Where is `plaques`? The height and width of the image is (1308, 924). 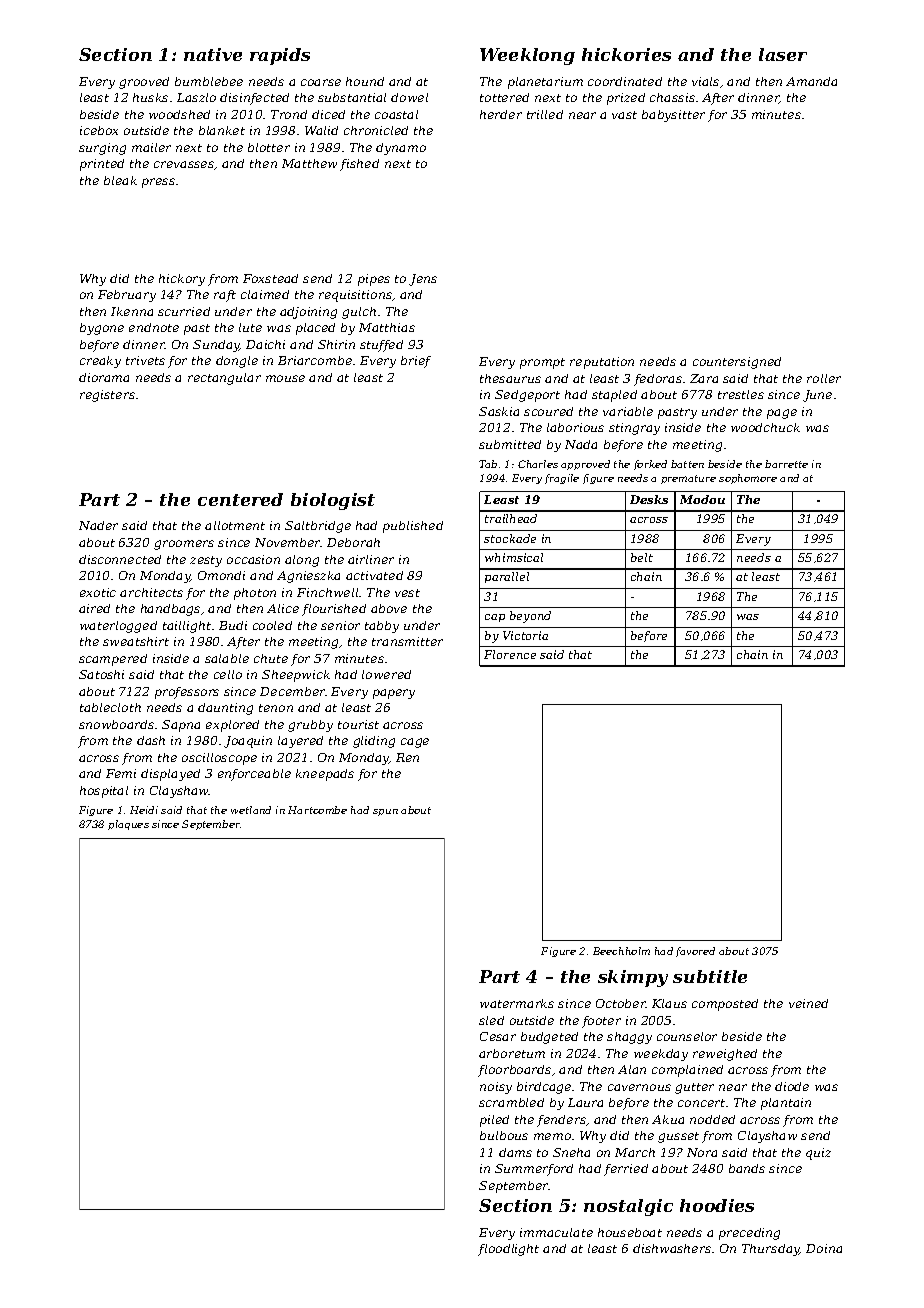 plaques is located at coordinates (128, 825).
